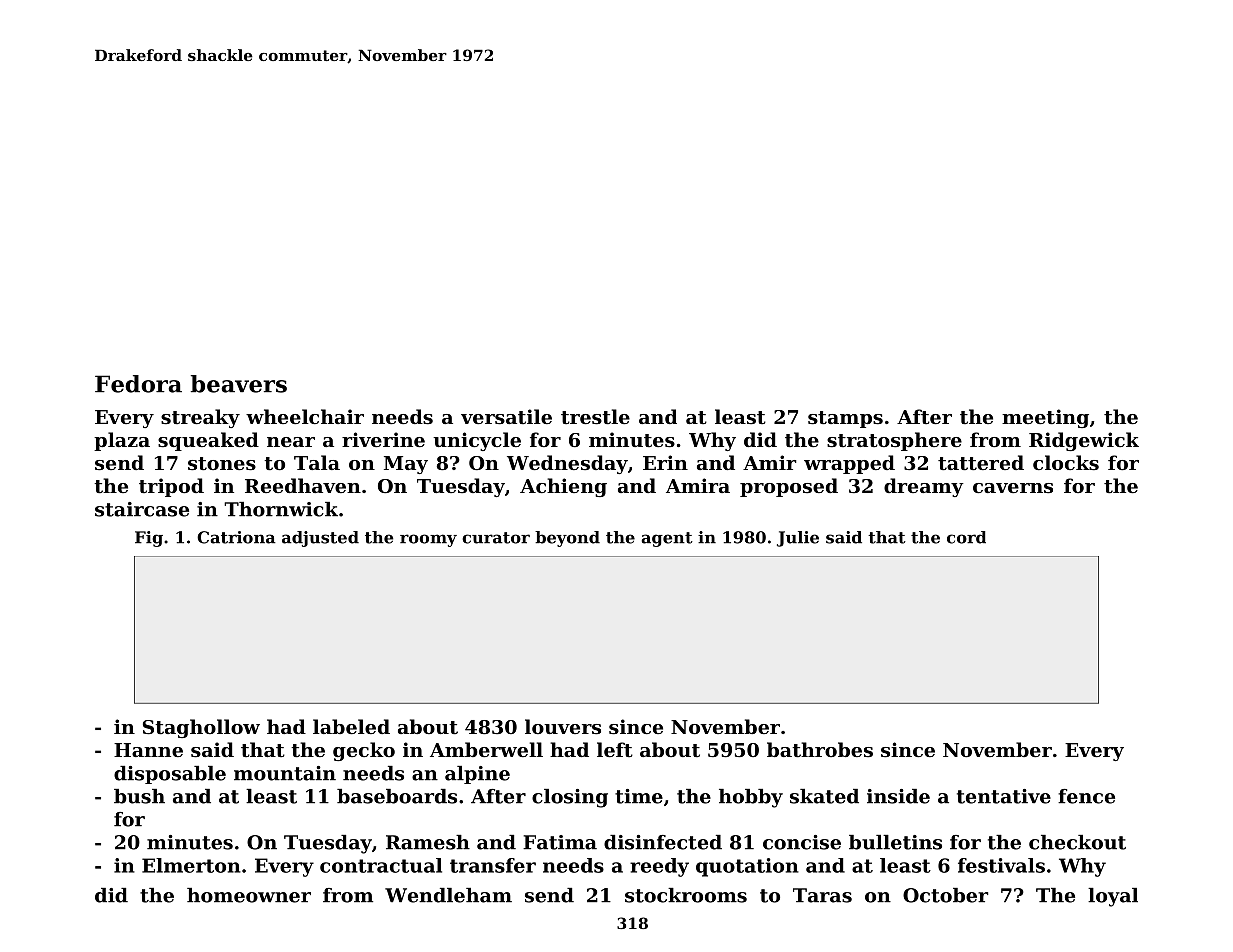 This screenshot has height=952, width=1233. Describe the element at coordinates (567, 539) in the screenshot. I see `beyond` at that location.
